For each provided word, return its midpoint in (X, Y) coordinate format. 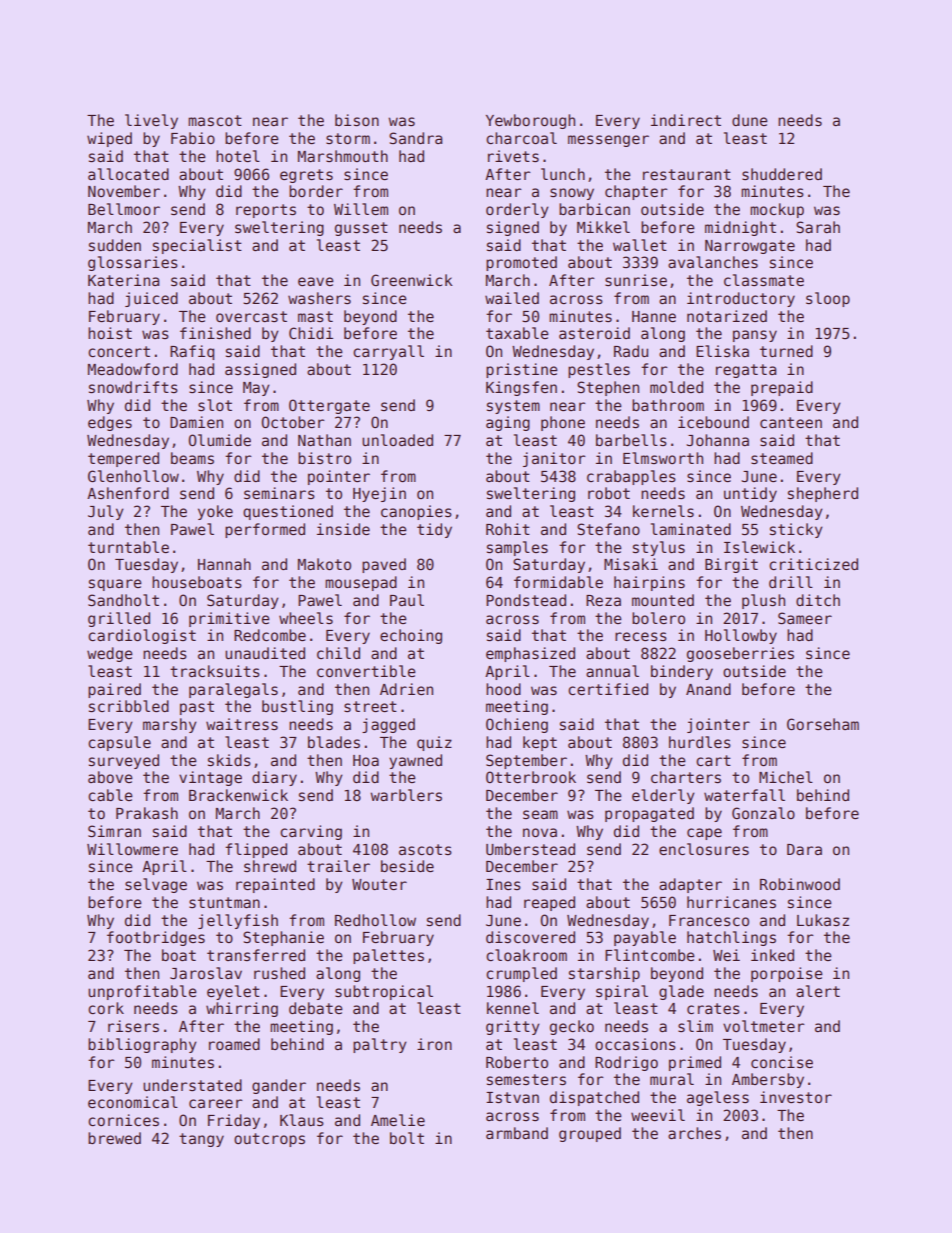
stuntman (224, 902)
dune (750, 120)
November (124, 191)
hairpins (649, 583)
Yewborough (530, 121)
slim (695, 1026)
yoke (215, 512)
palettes (388, 956)
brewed (114, 1138)
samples (517, 548)
